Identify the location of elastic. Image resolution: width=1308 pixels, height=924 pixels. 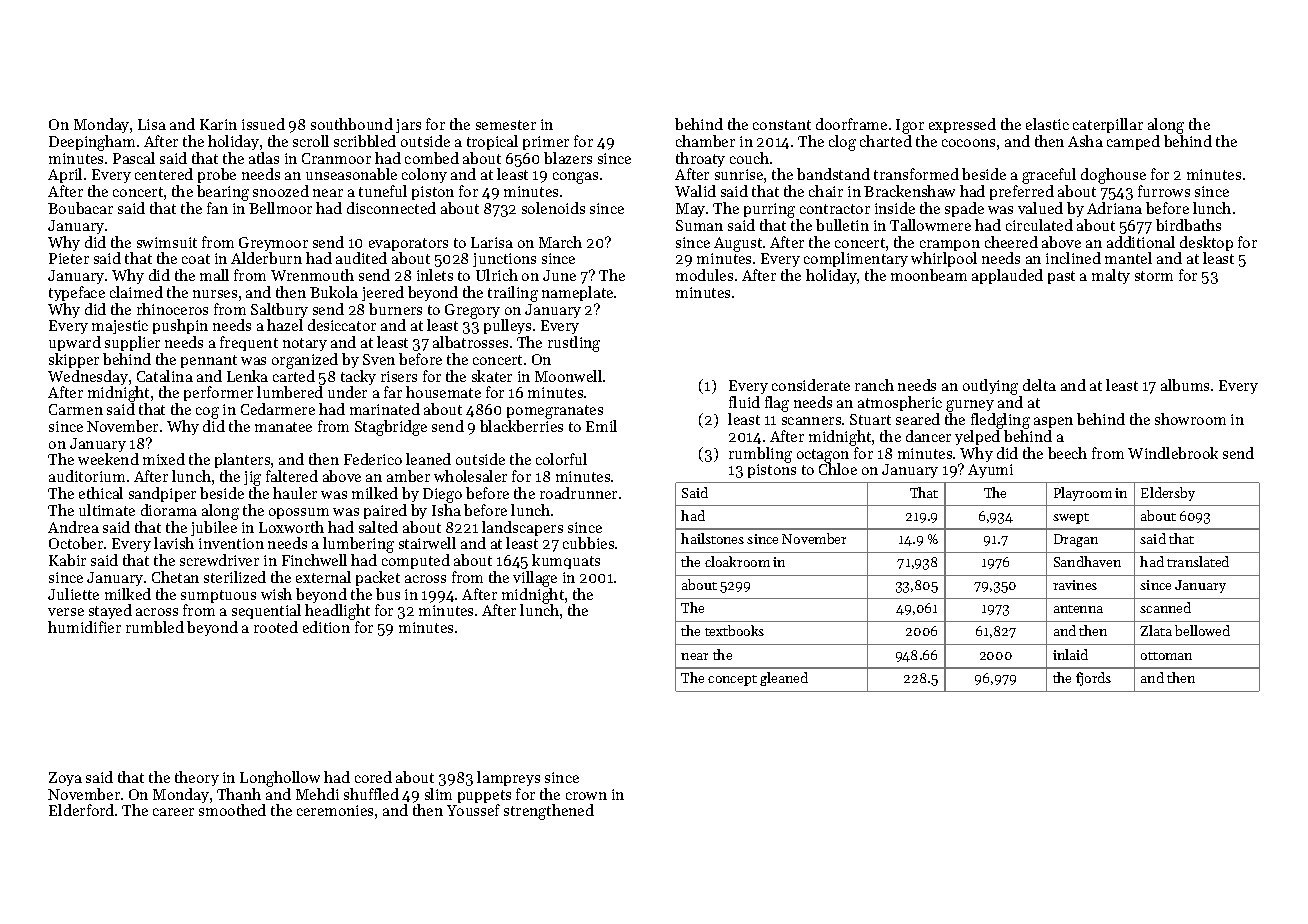
(1047, 124).
